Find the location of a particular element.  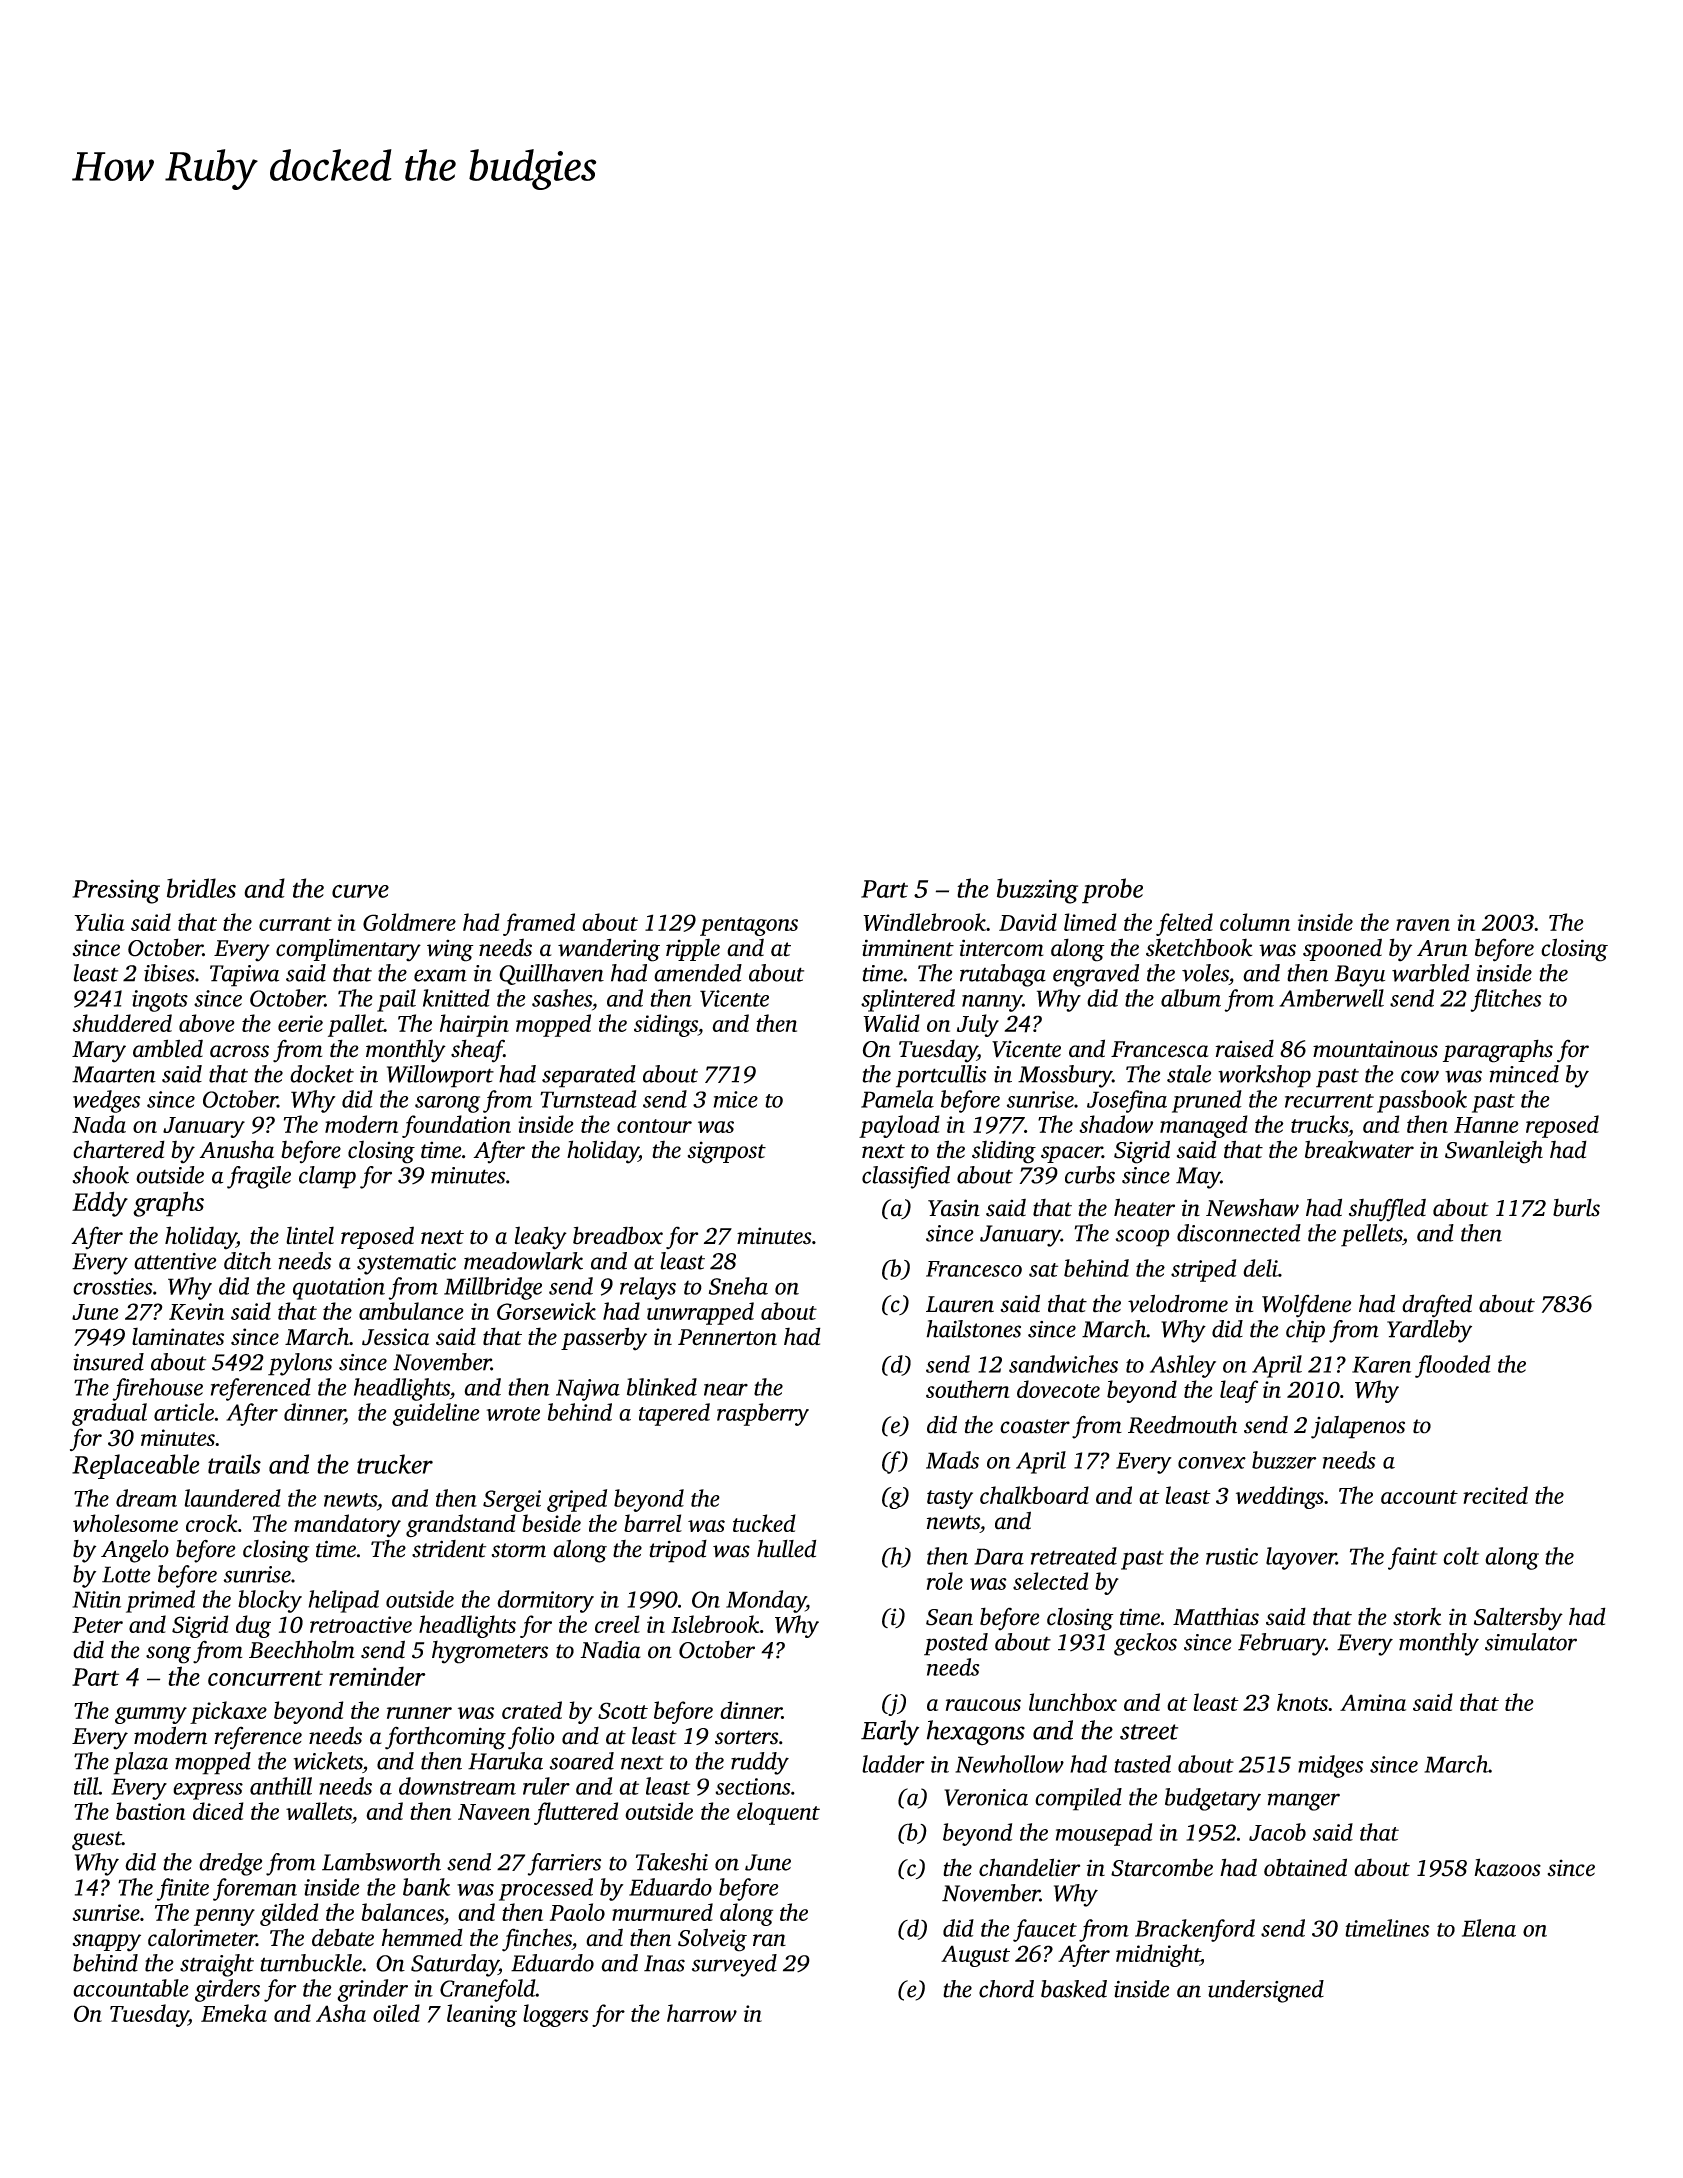

curbs is located at coordinates (1090, 1175).
